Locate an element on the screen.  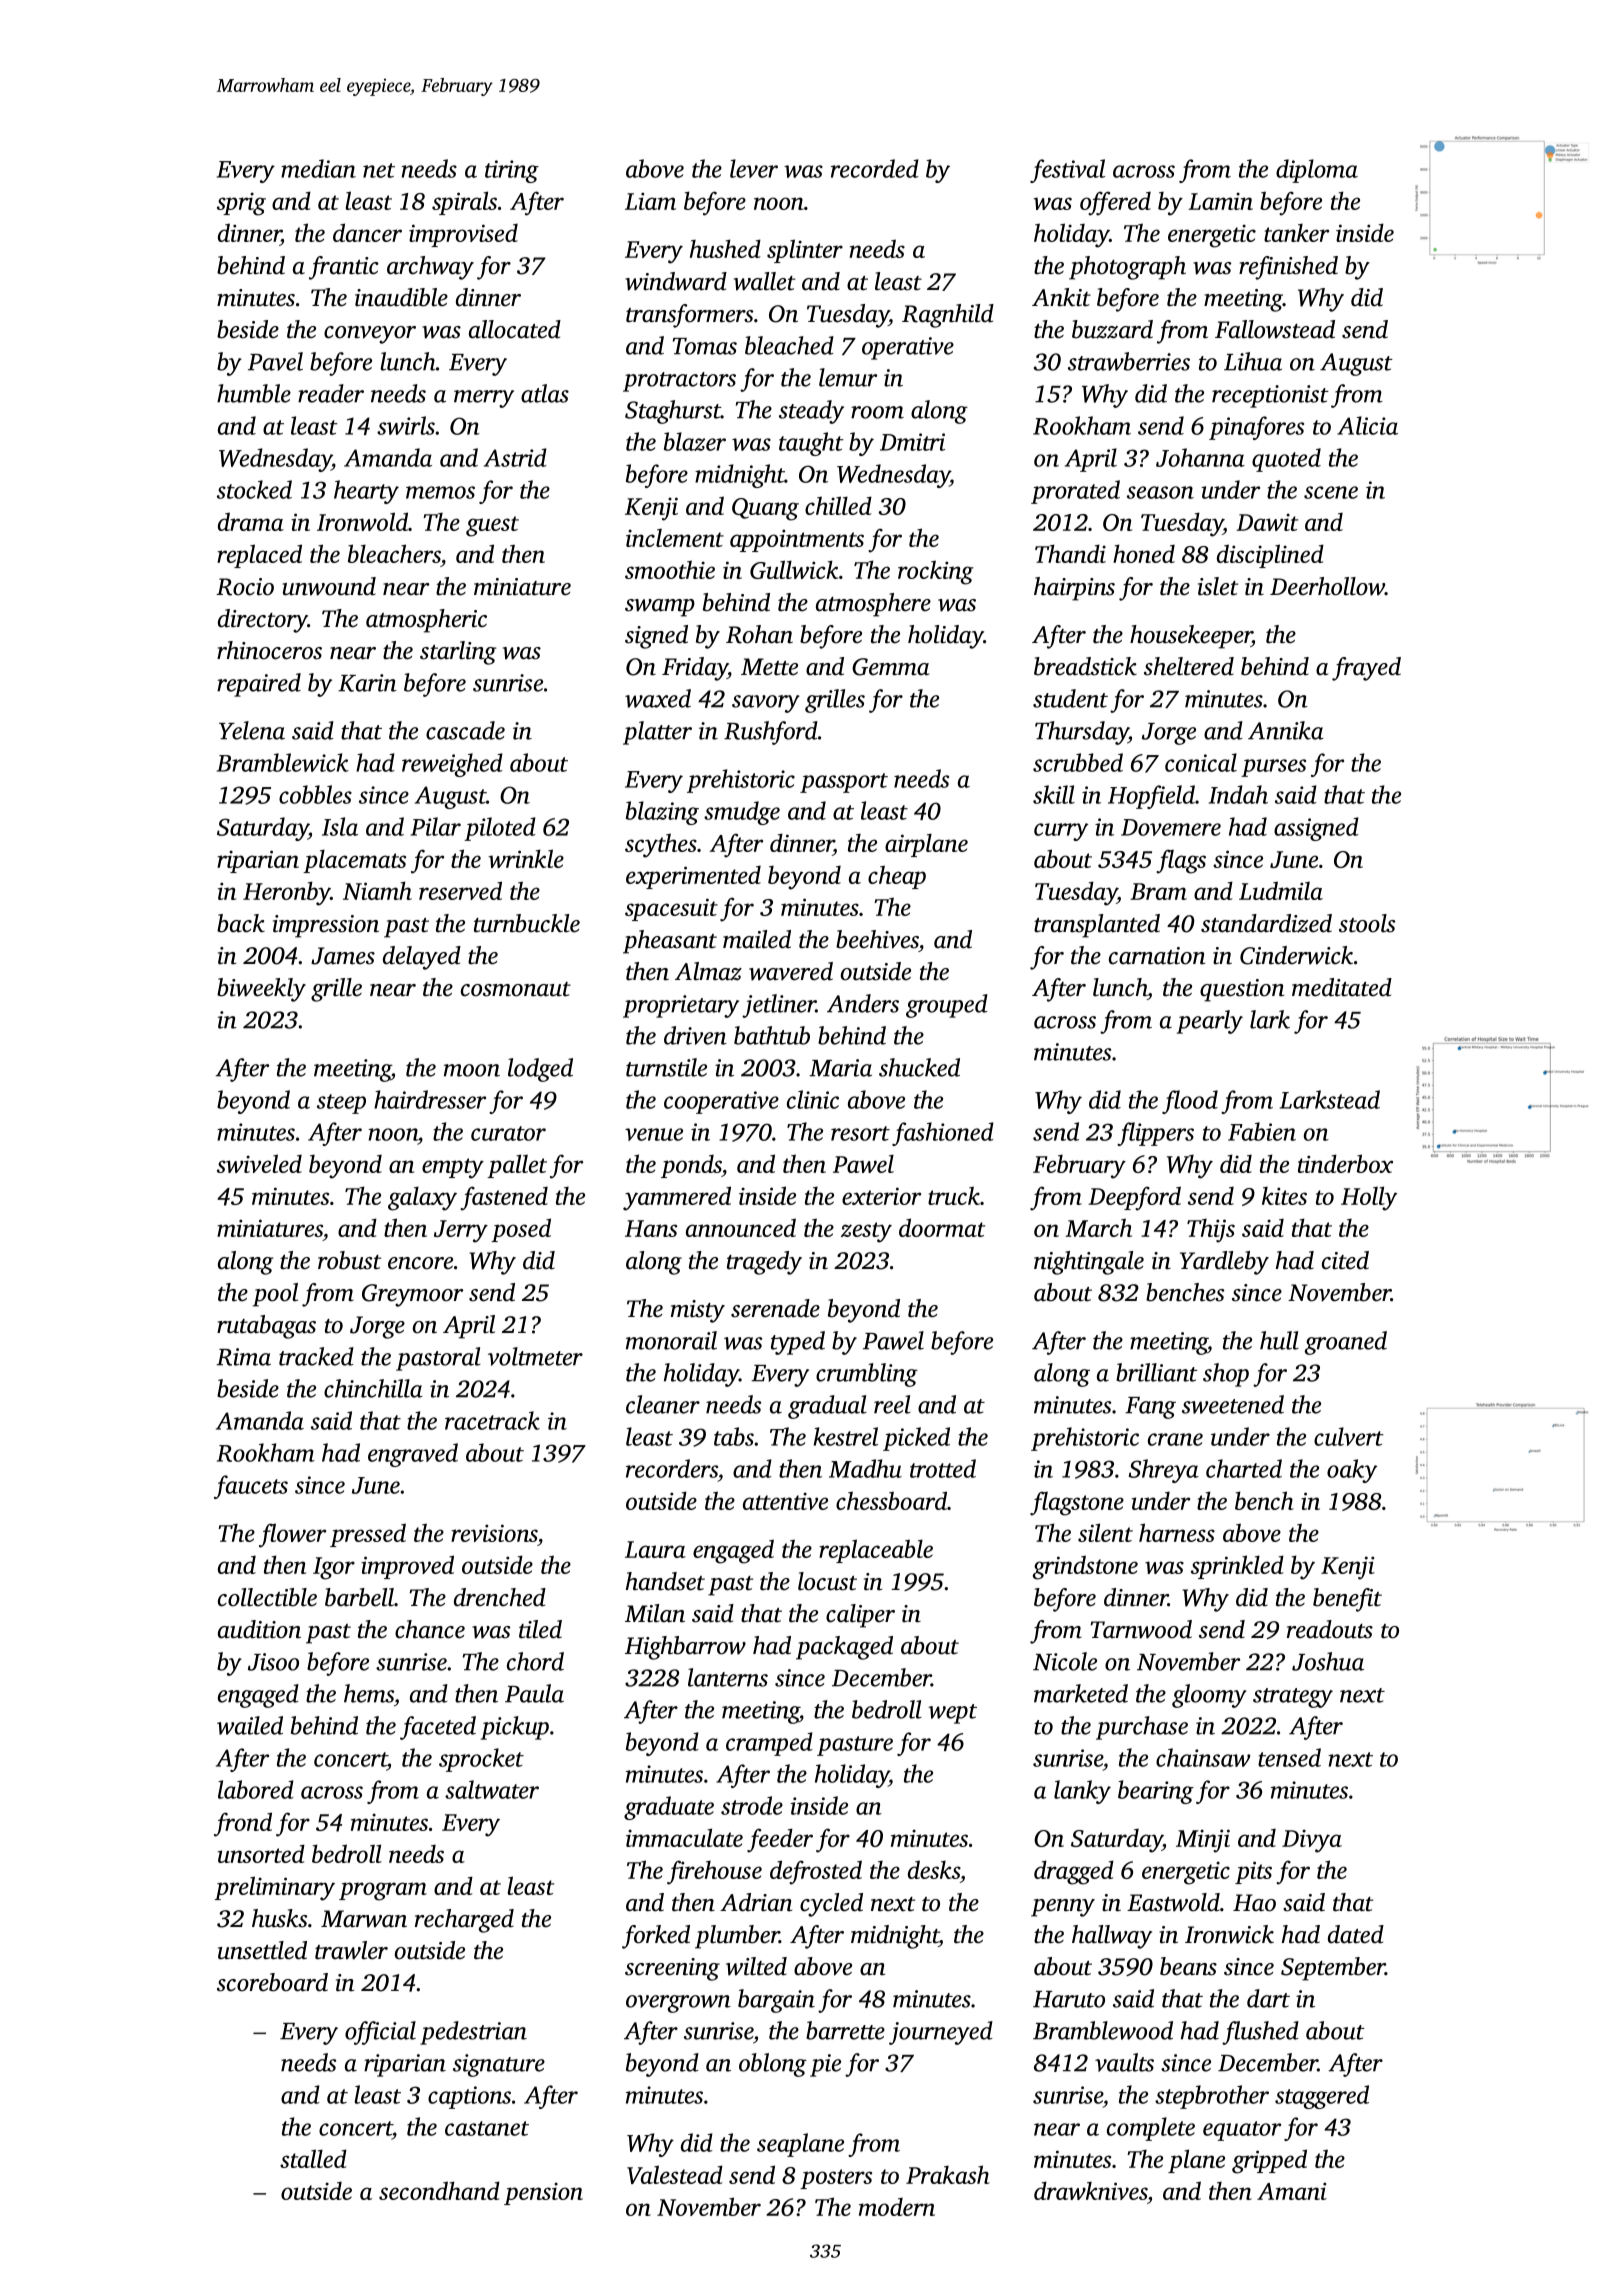
lever is located at coordinates (754, 168).
